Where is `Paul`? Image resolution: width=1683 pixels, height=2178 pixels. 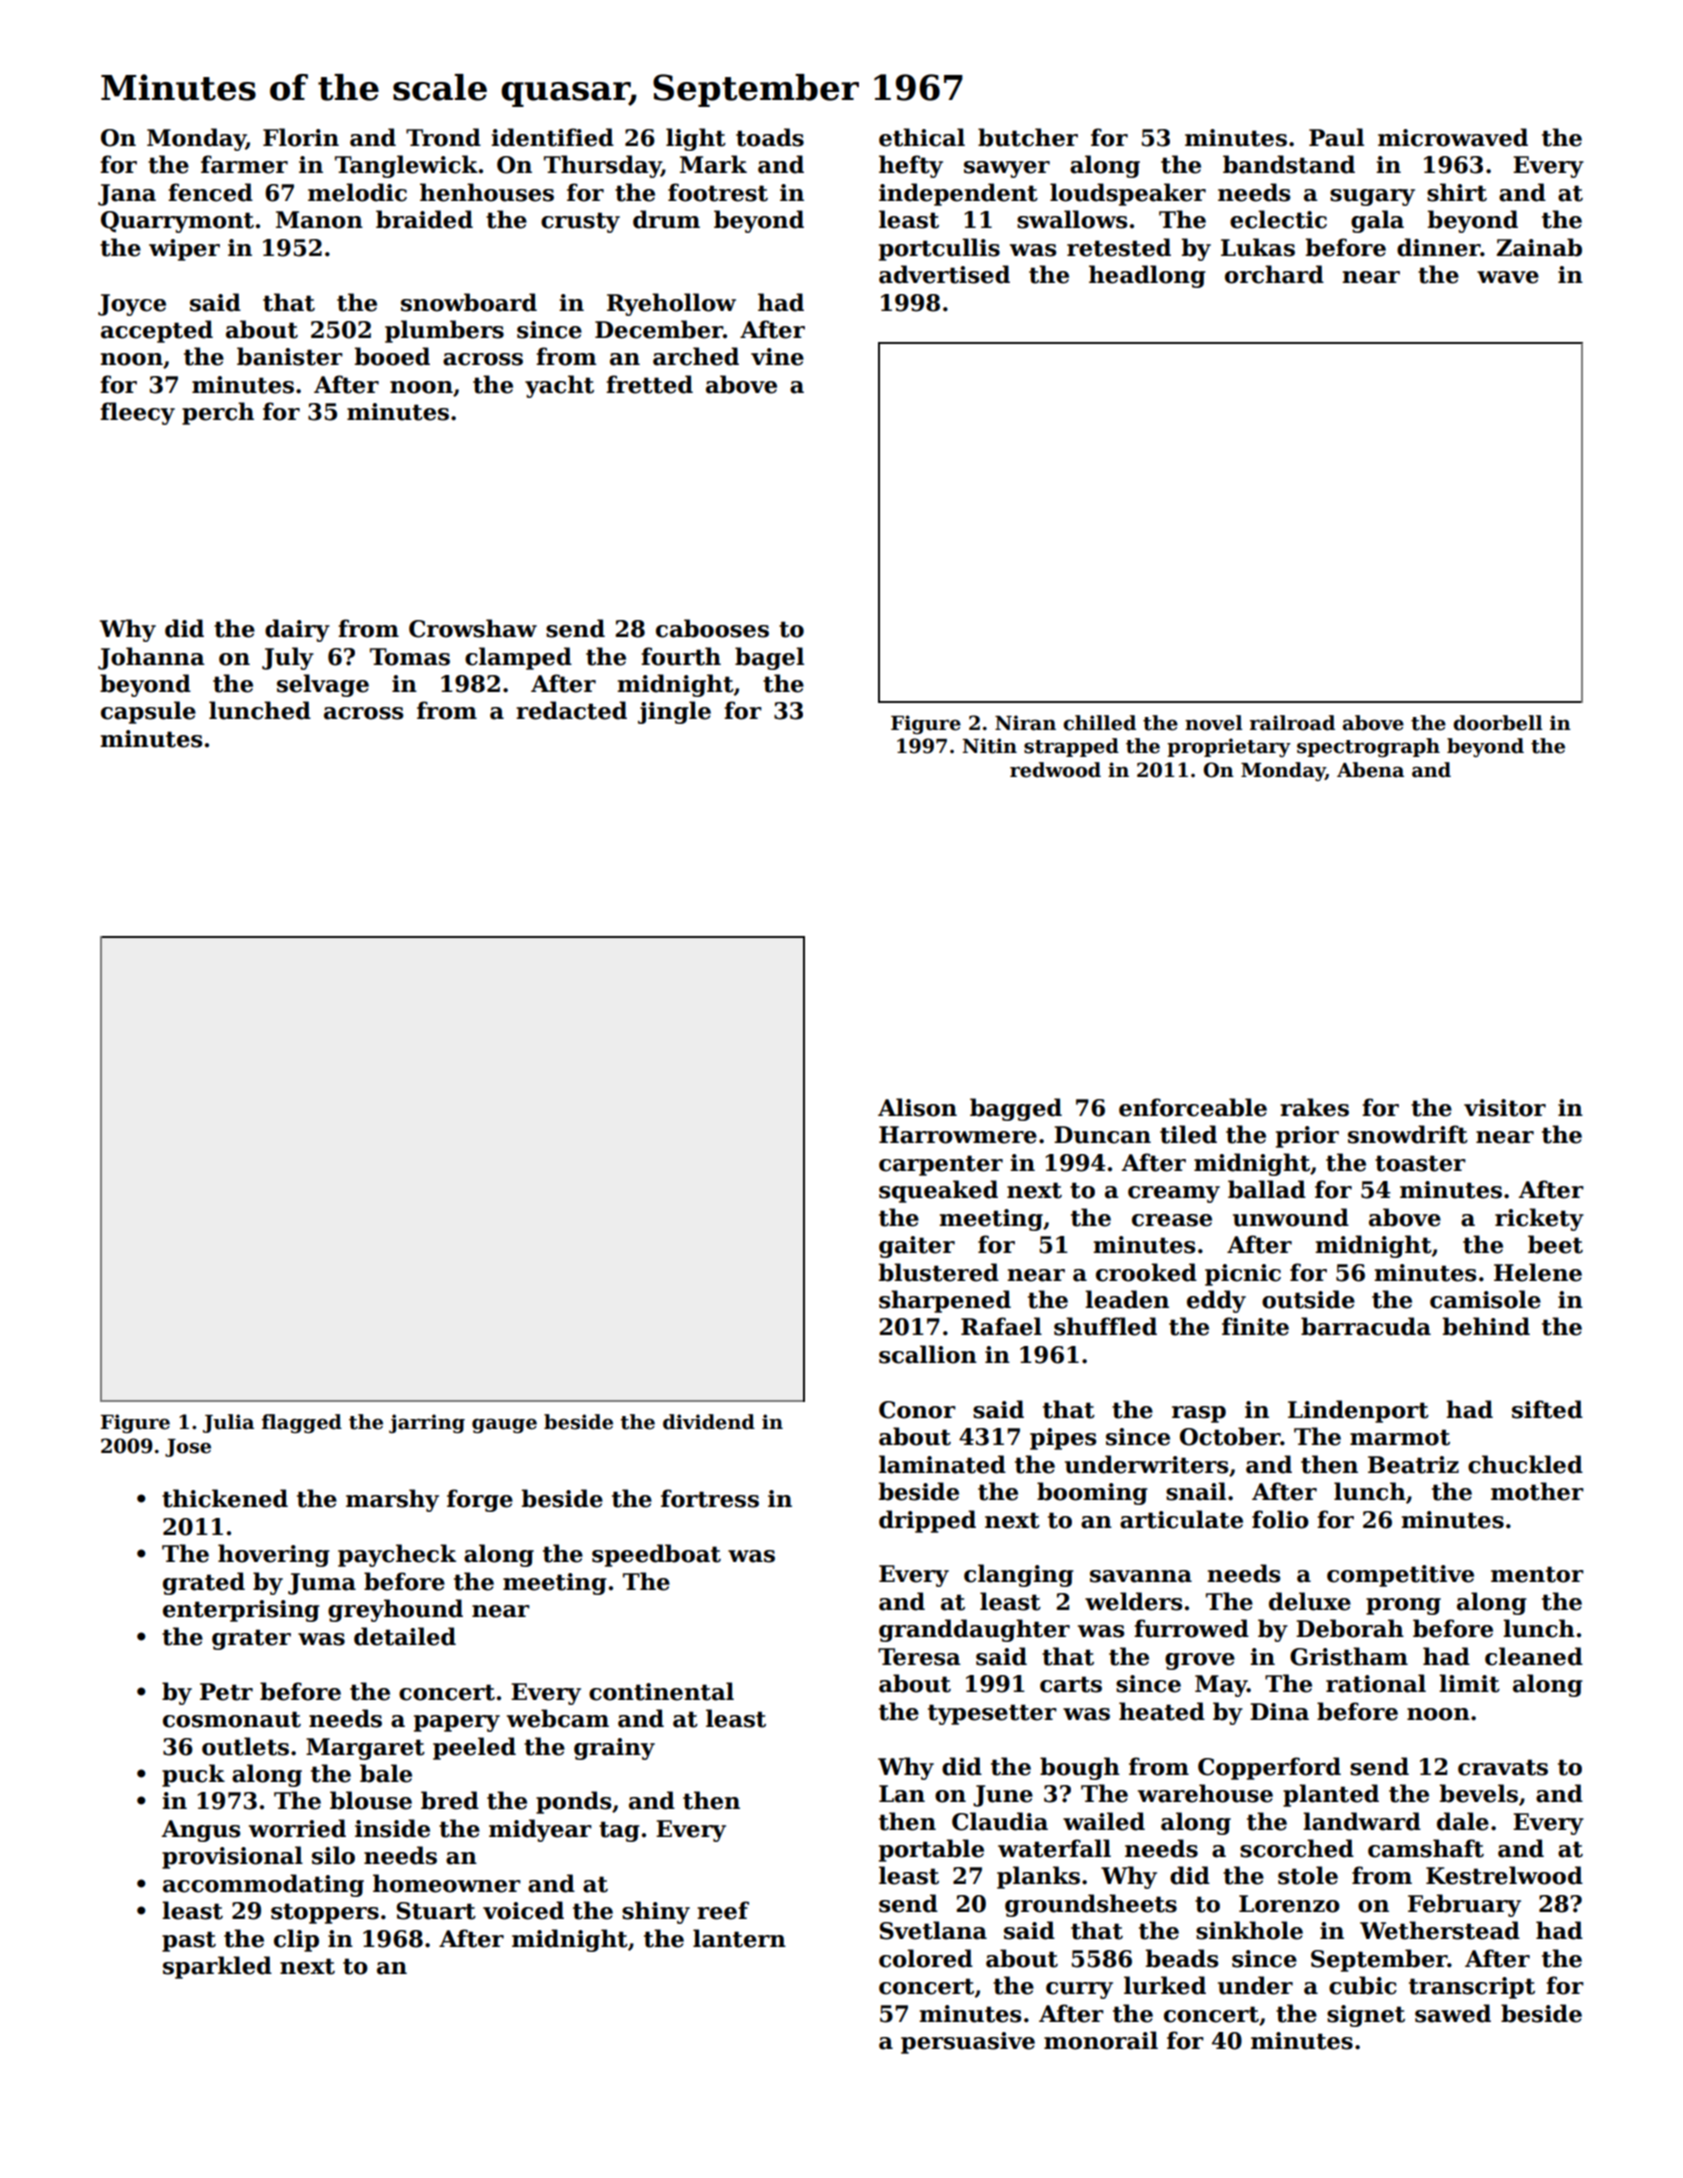
Paul is located at coordinates (1336, 137).
